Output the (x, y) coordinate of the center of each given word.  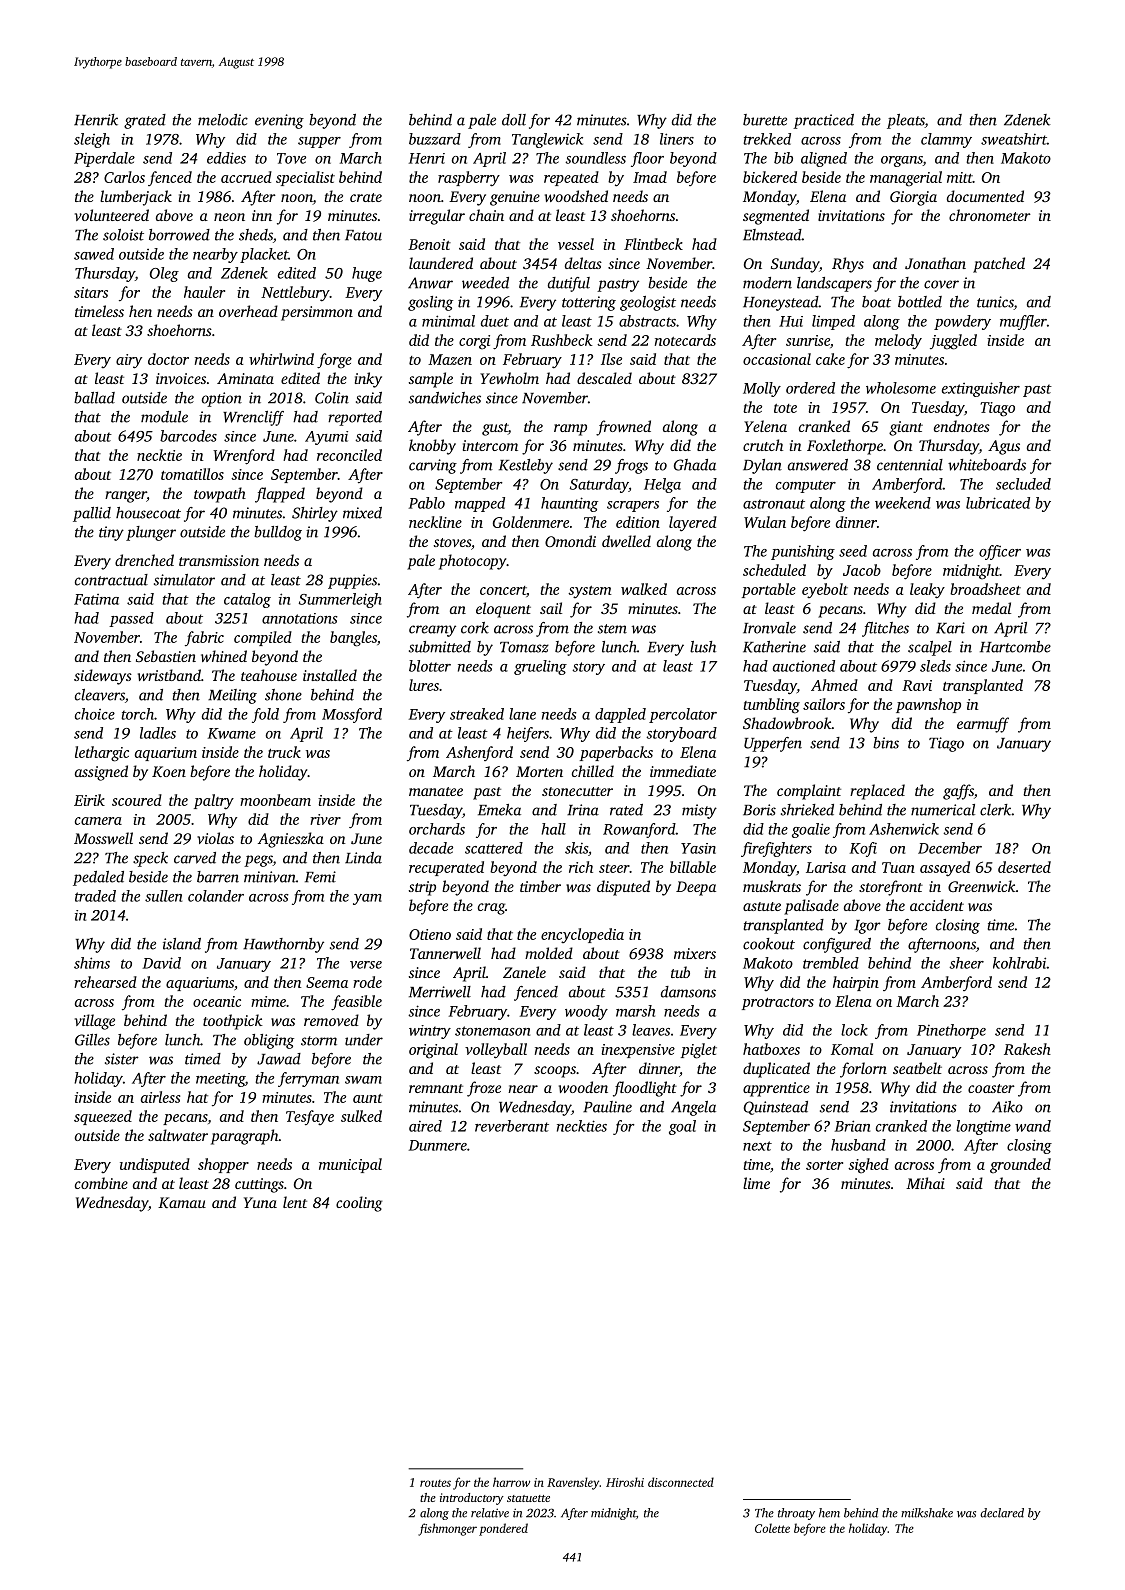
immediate (683, 771)
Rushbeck (561, 340)
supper (319, 142)
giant (906, 428)
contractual (111, 580)
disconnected (681, 1482)
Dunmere (438, 1145)
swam (363, 1080)
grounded (1020, 1166)
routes (435, 1483)
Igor (867, 927)
